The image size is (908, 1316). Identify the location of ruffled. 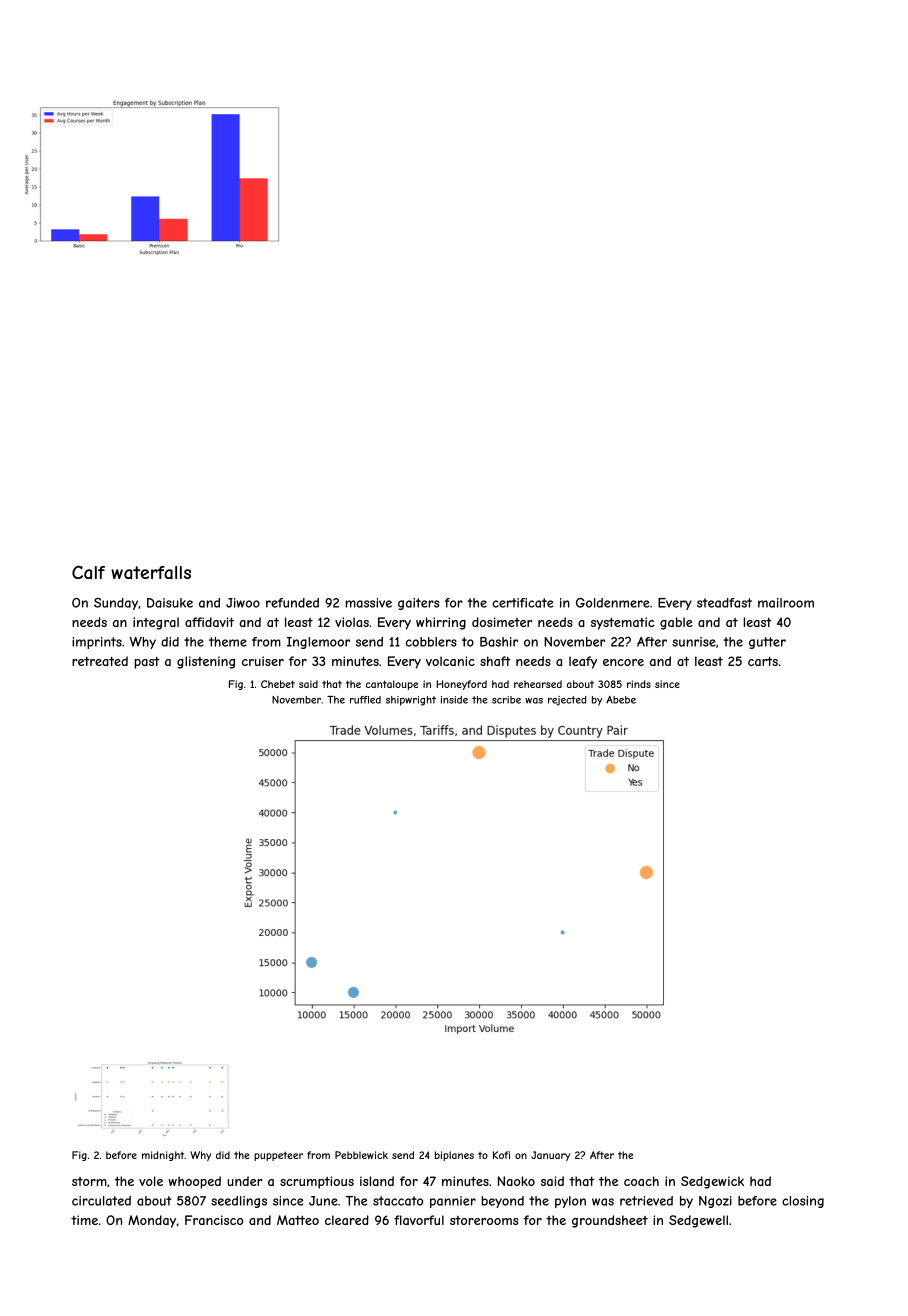
(365, 700).
